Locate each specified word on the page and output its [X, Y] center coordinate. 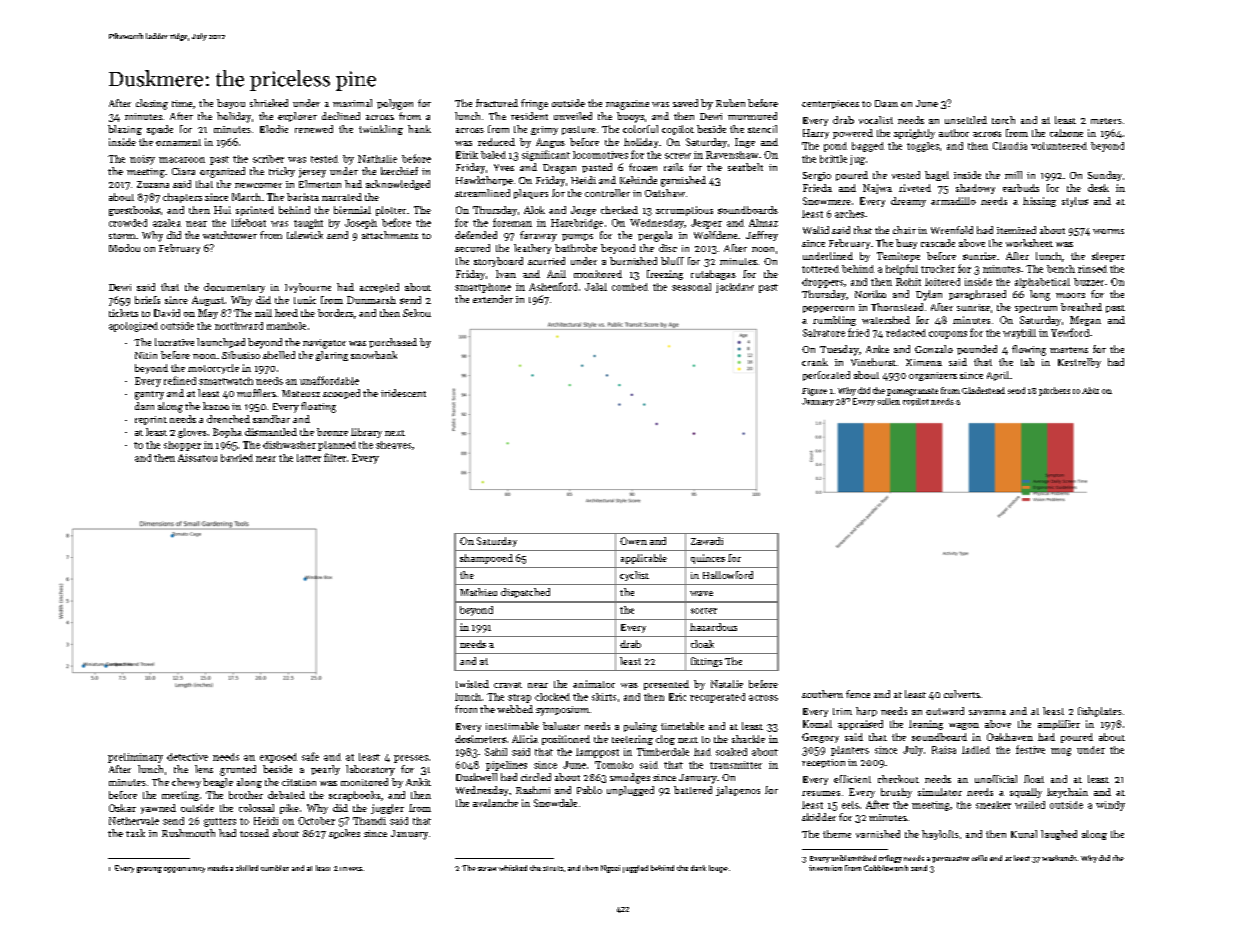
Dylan [929, 295]
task [135, 833]
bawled [237, 458]
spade [160, 130]
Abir [1090, 390]
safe [310, 756]
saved [685, 103]
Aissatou [197, 458]
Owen [633, 541]
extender [493, 299]
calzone [1066, 133]
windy [1110, 806]
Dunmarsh [371, 300]
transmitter [736, 765]
